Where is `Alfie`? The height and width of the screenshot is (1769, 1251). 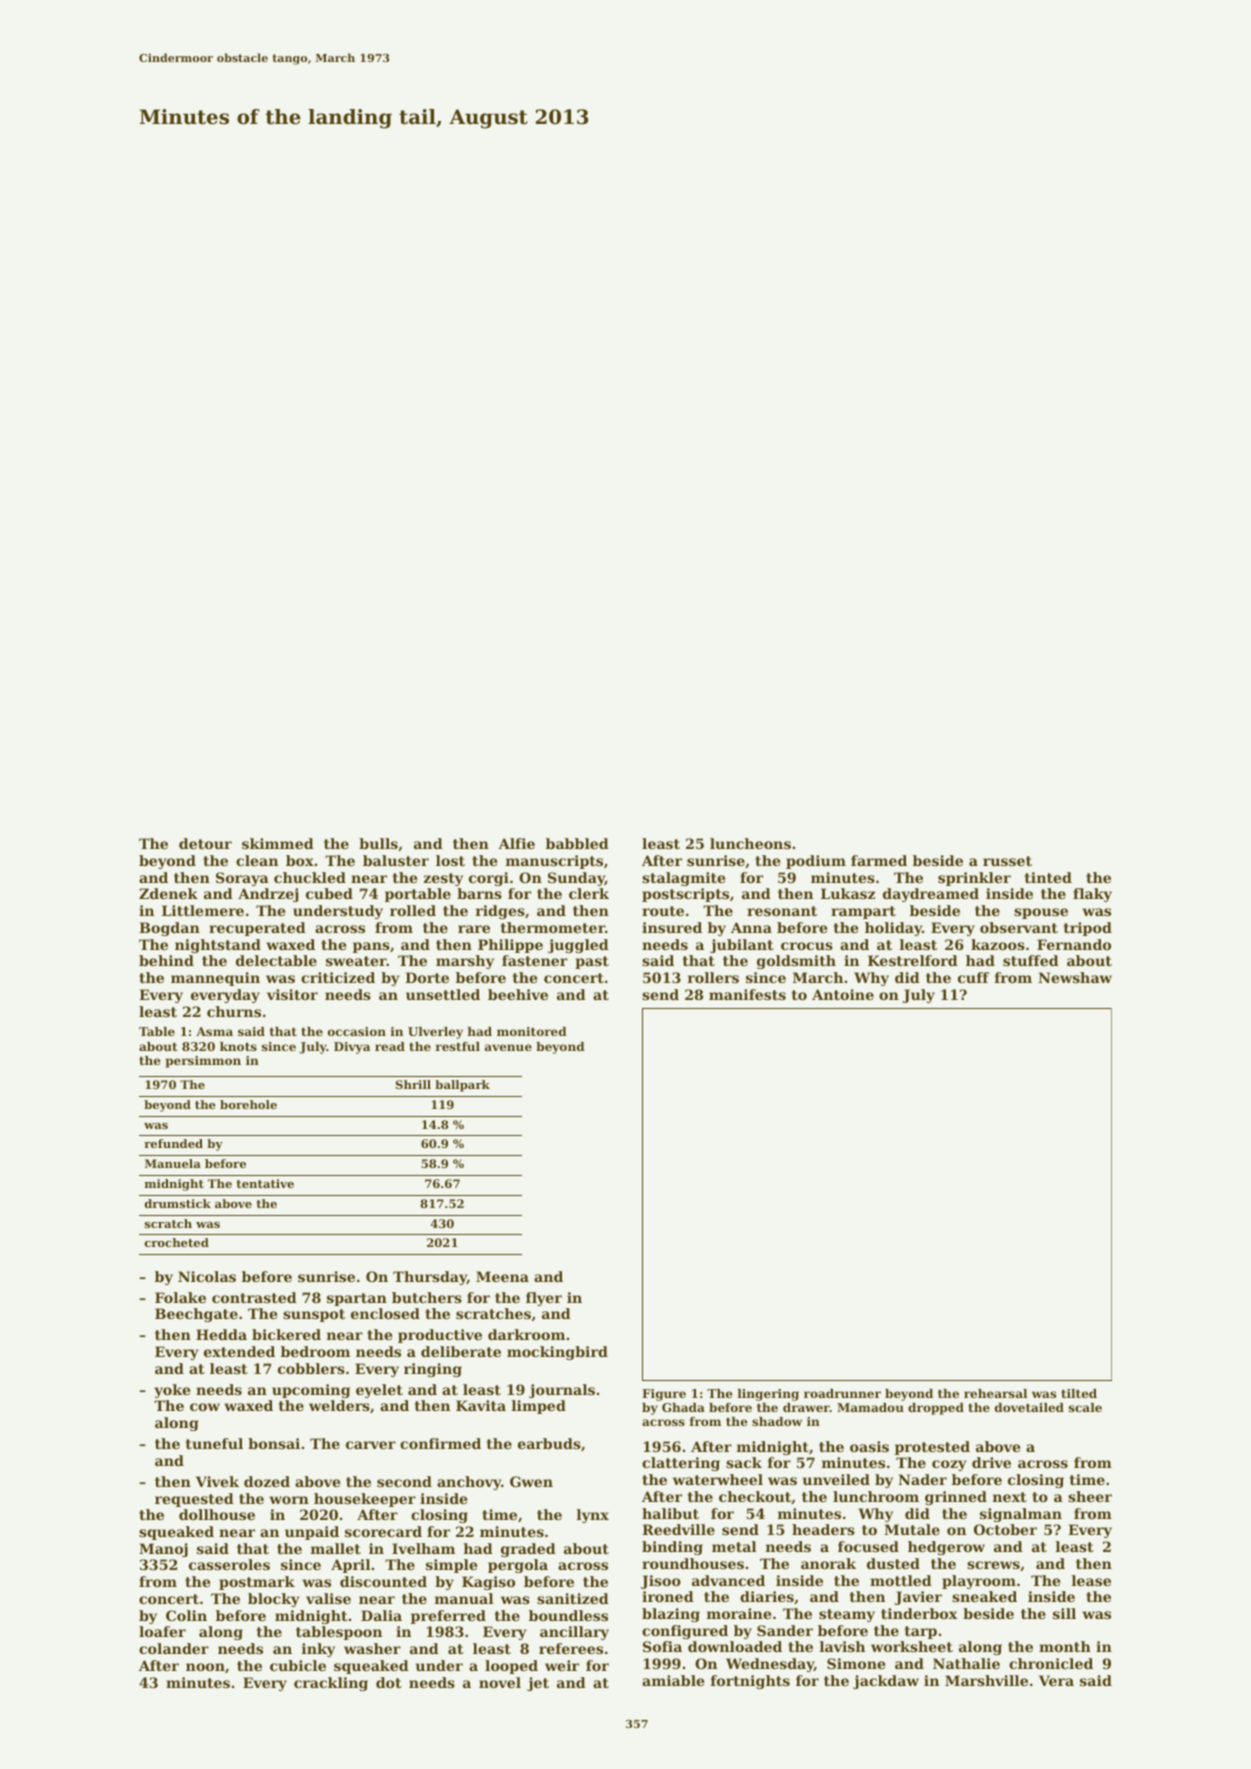 Alfie is located at coordinates (516, 843).
